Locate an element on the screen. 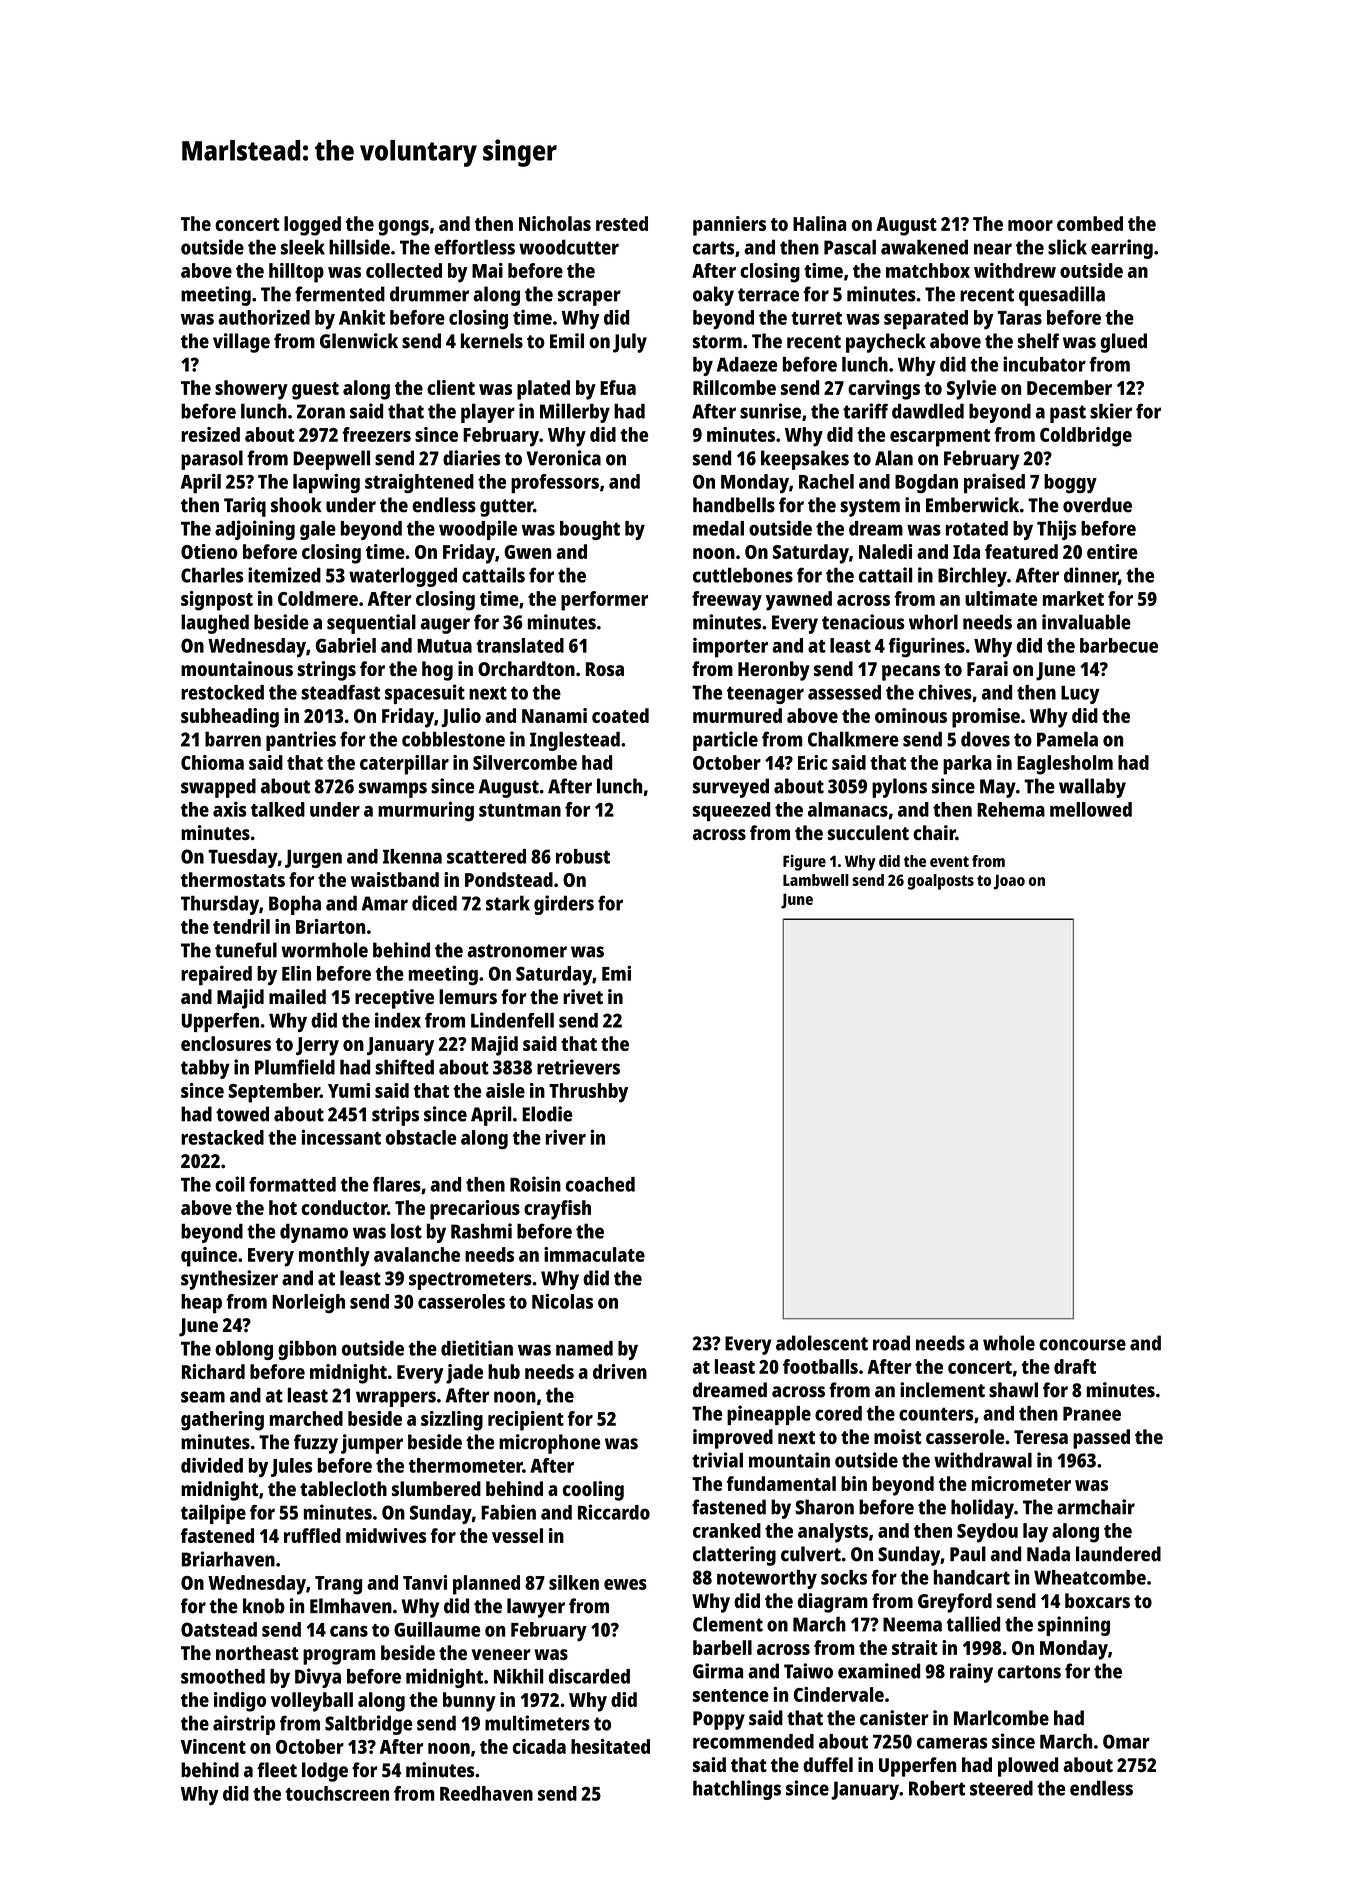 The width and height of the screenshot is (1345, 1902). barbell is located at coordinates (722, 1647).
